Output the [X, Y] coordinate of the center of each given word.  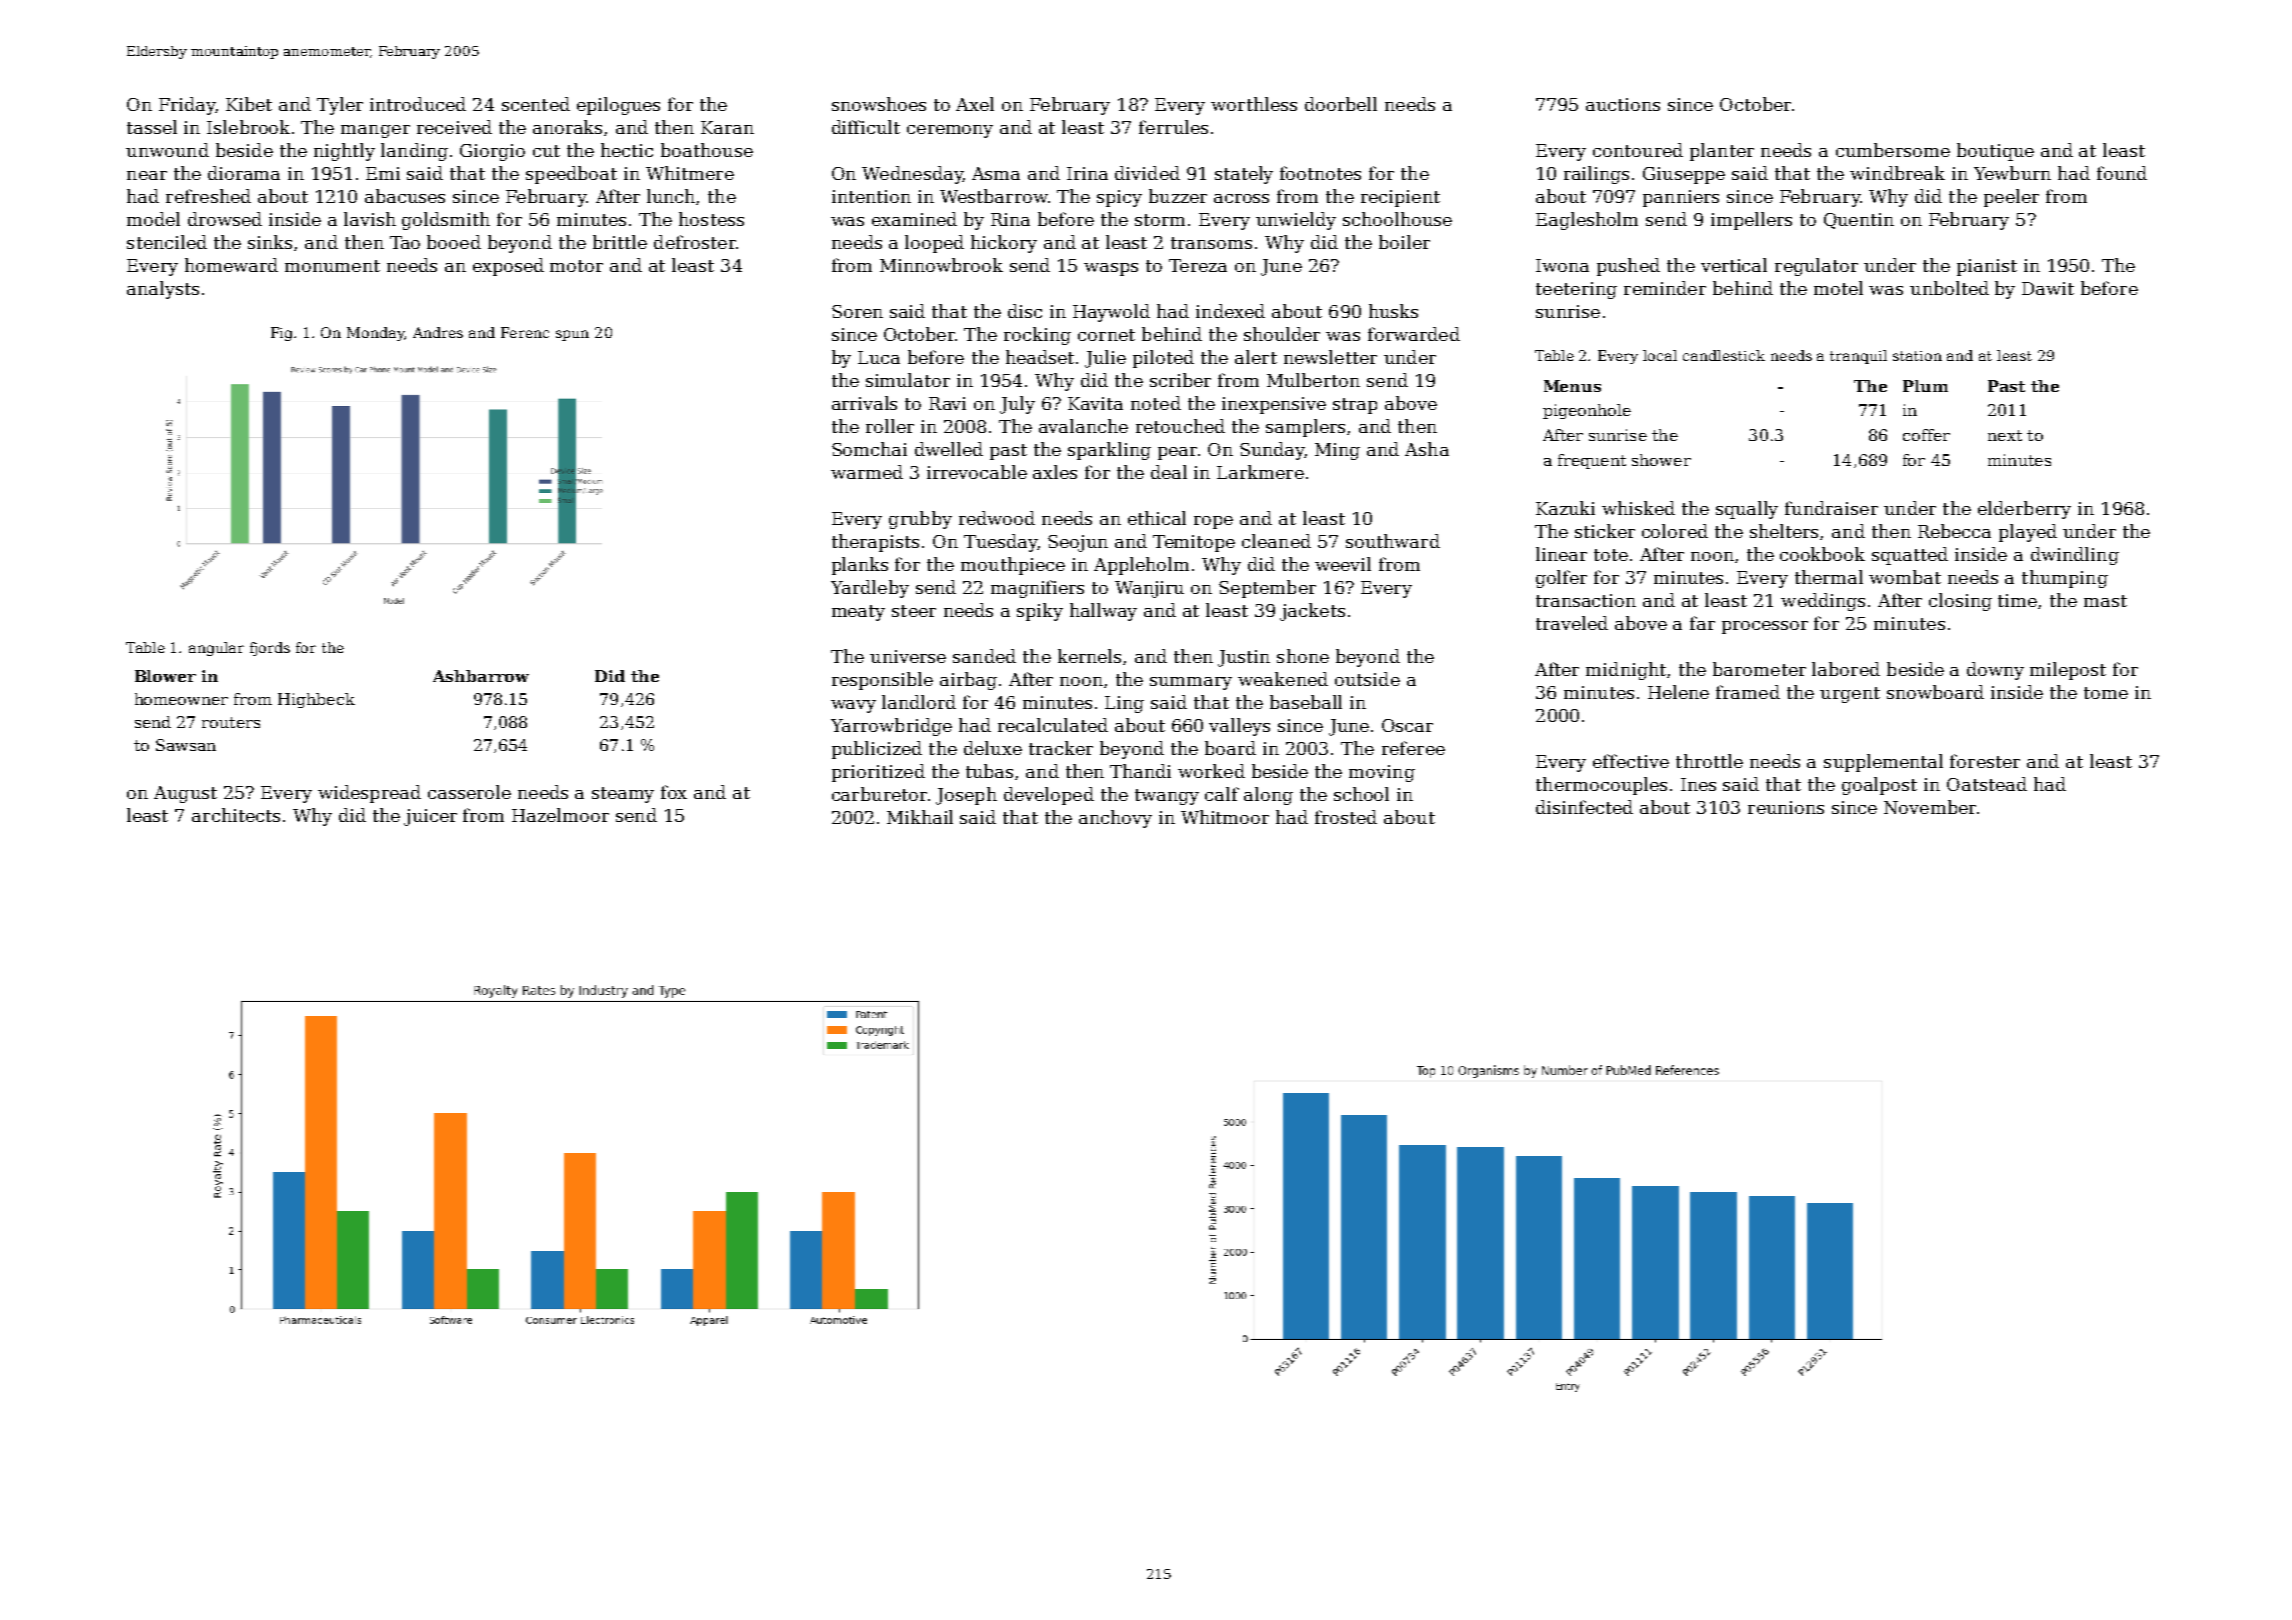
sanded [984, 656]
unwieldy [1296, 221]
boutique [1995, 152]
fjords [270, 649]
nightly [344, 152]
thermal [1829, 577]
